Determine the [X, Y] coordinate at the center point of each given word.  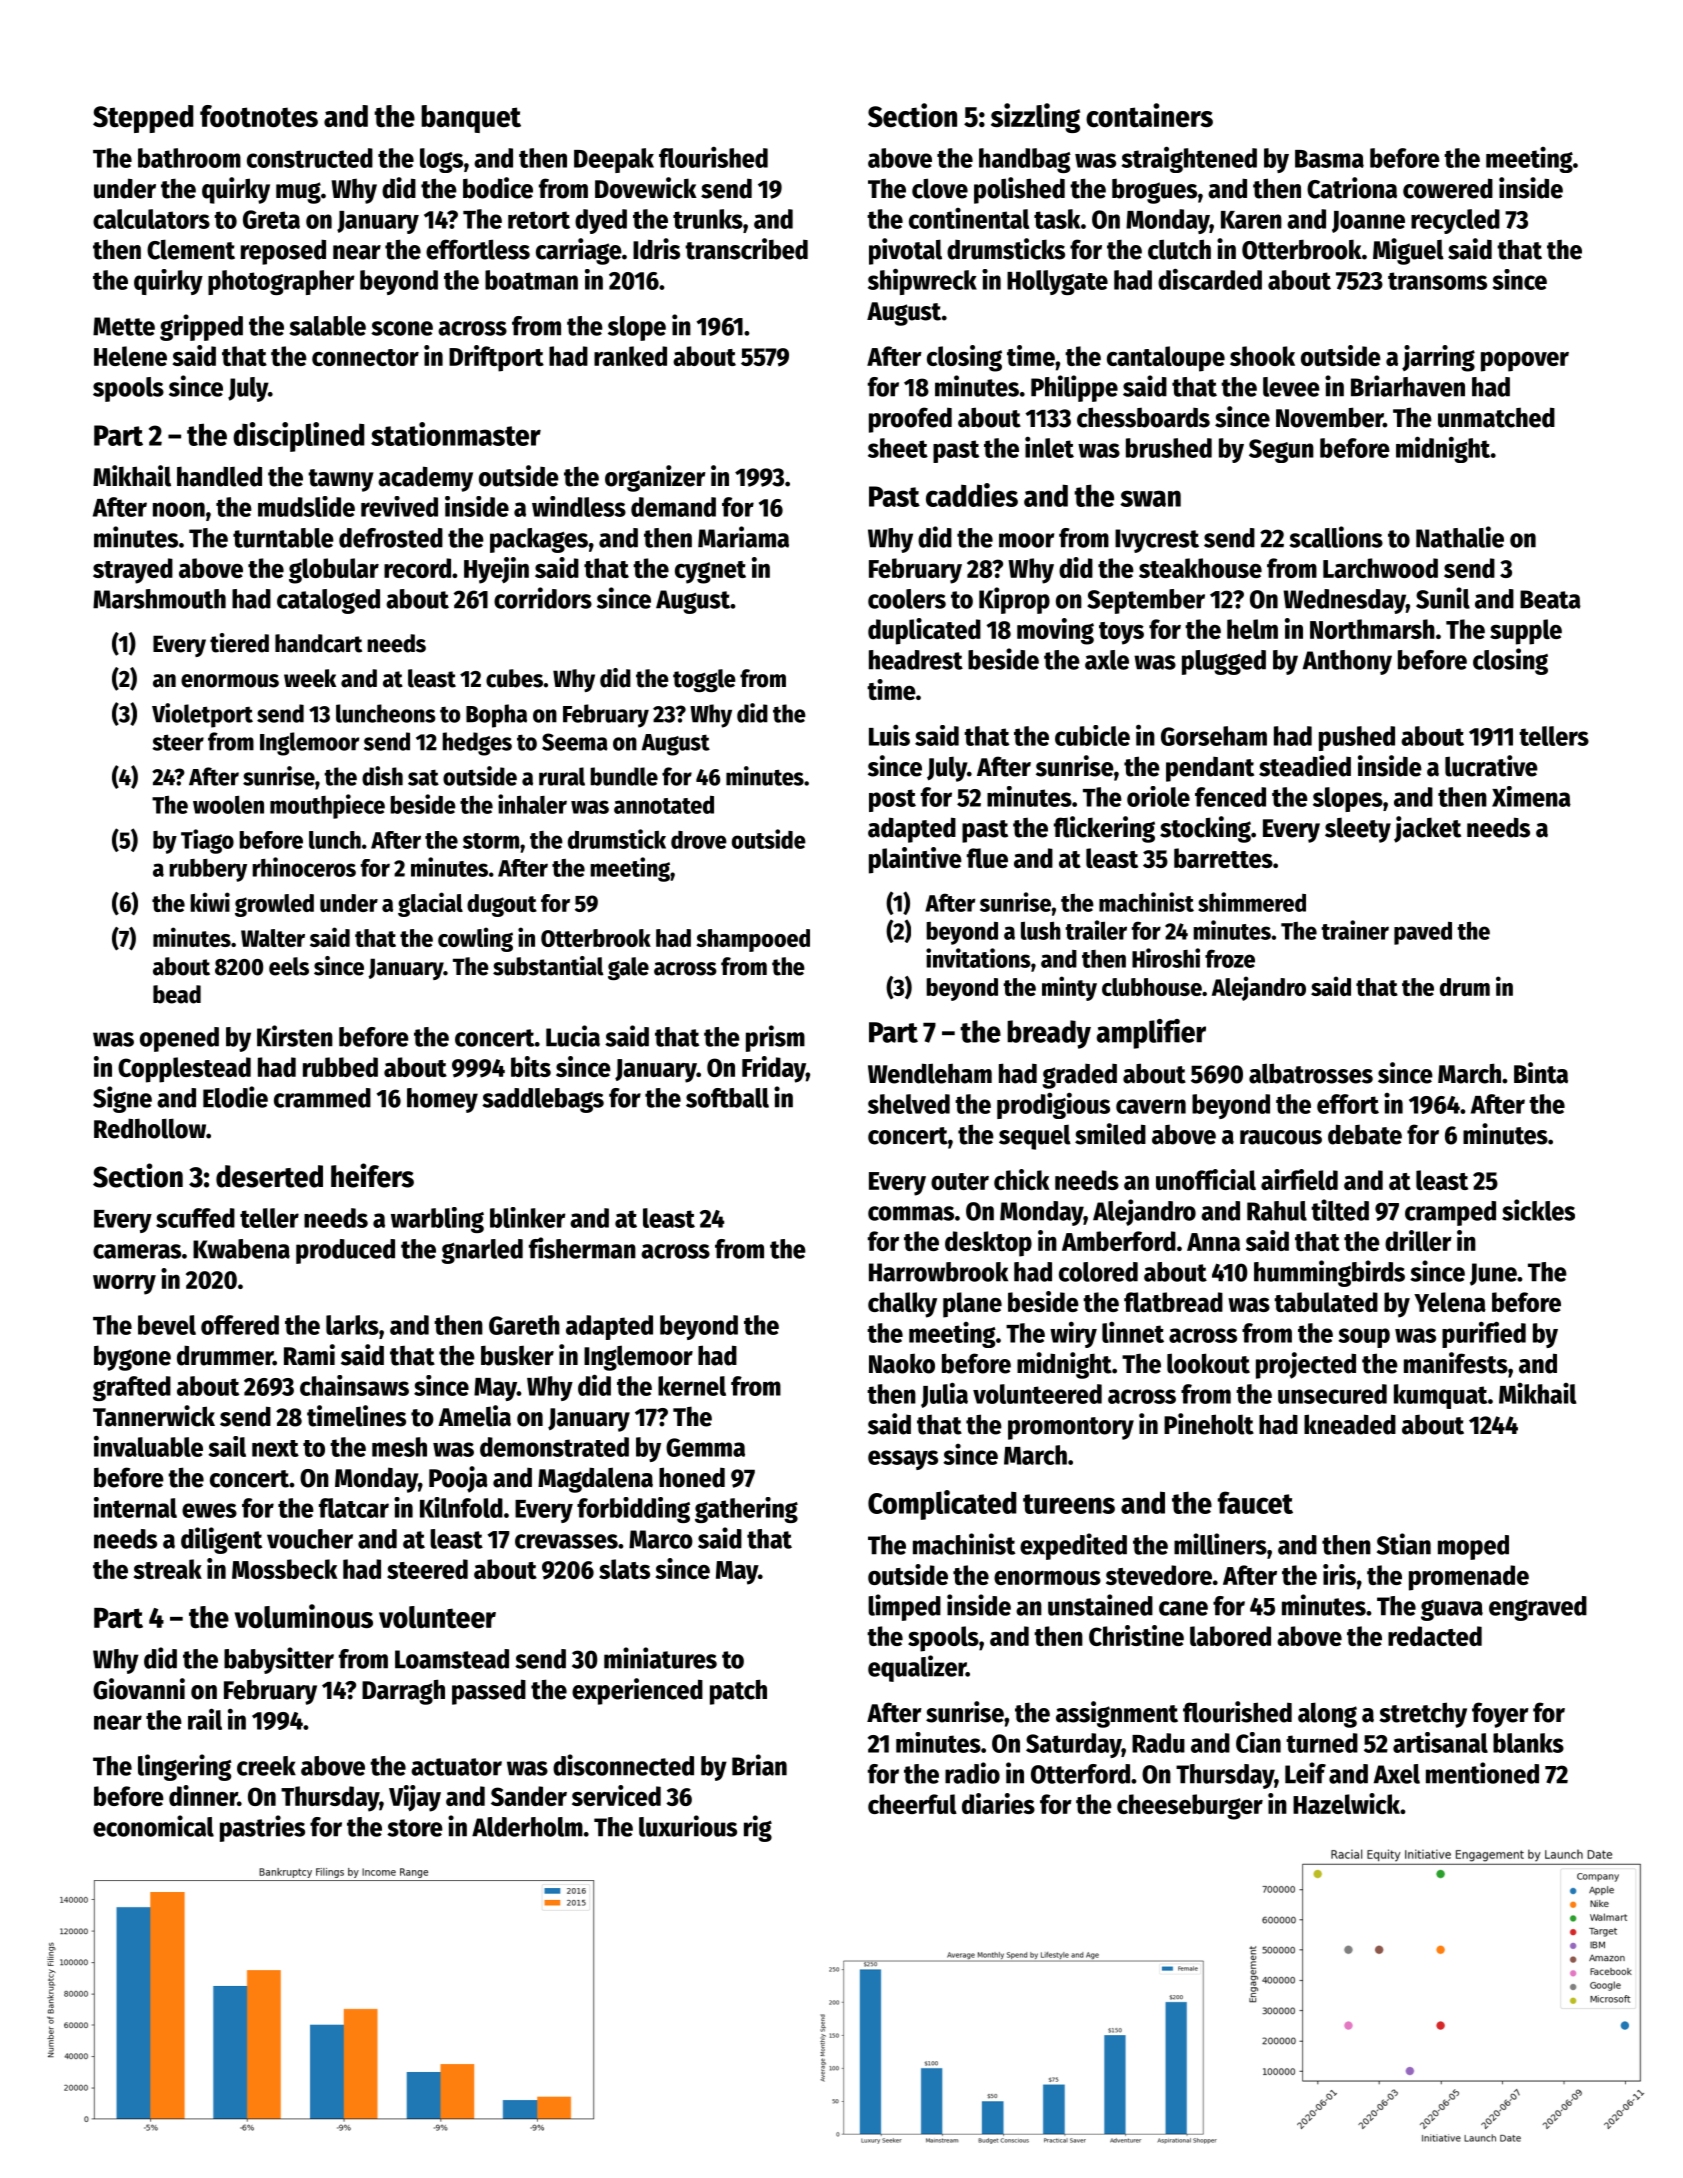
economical [153, 1826]
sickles [1538, 1210]
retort [539, 220]
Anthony [1347, 662]
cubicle [1092, 735]
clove [940, 188]
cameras [137, 1251]
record [417, 568]
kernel [692, 1386]
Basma [1329, 159]
